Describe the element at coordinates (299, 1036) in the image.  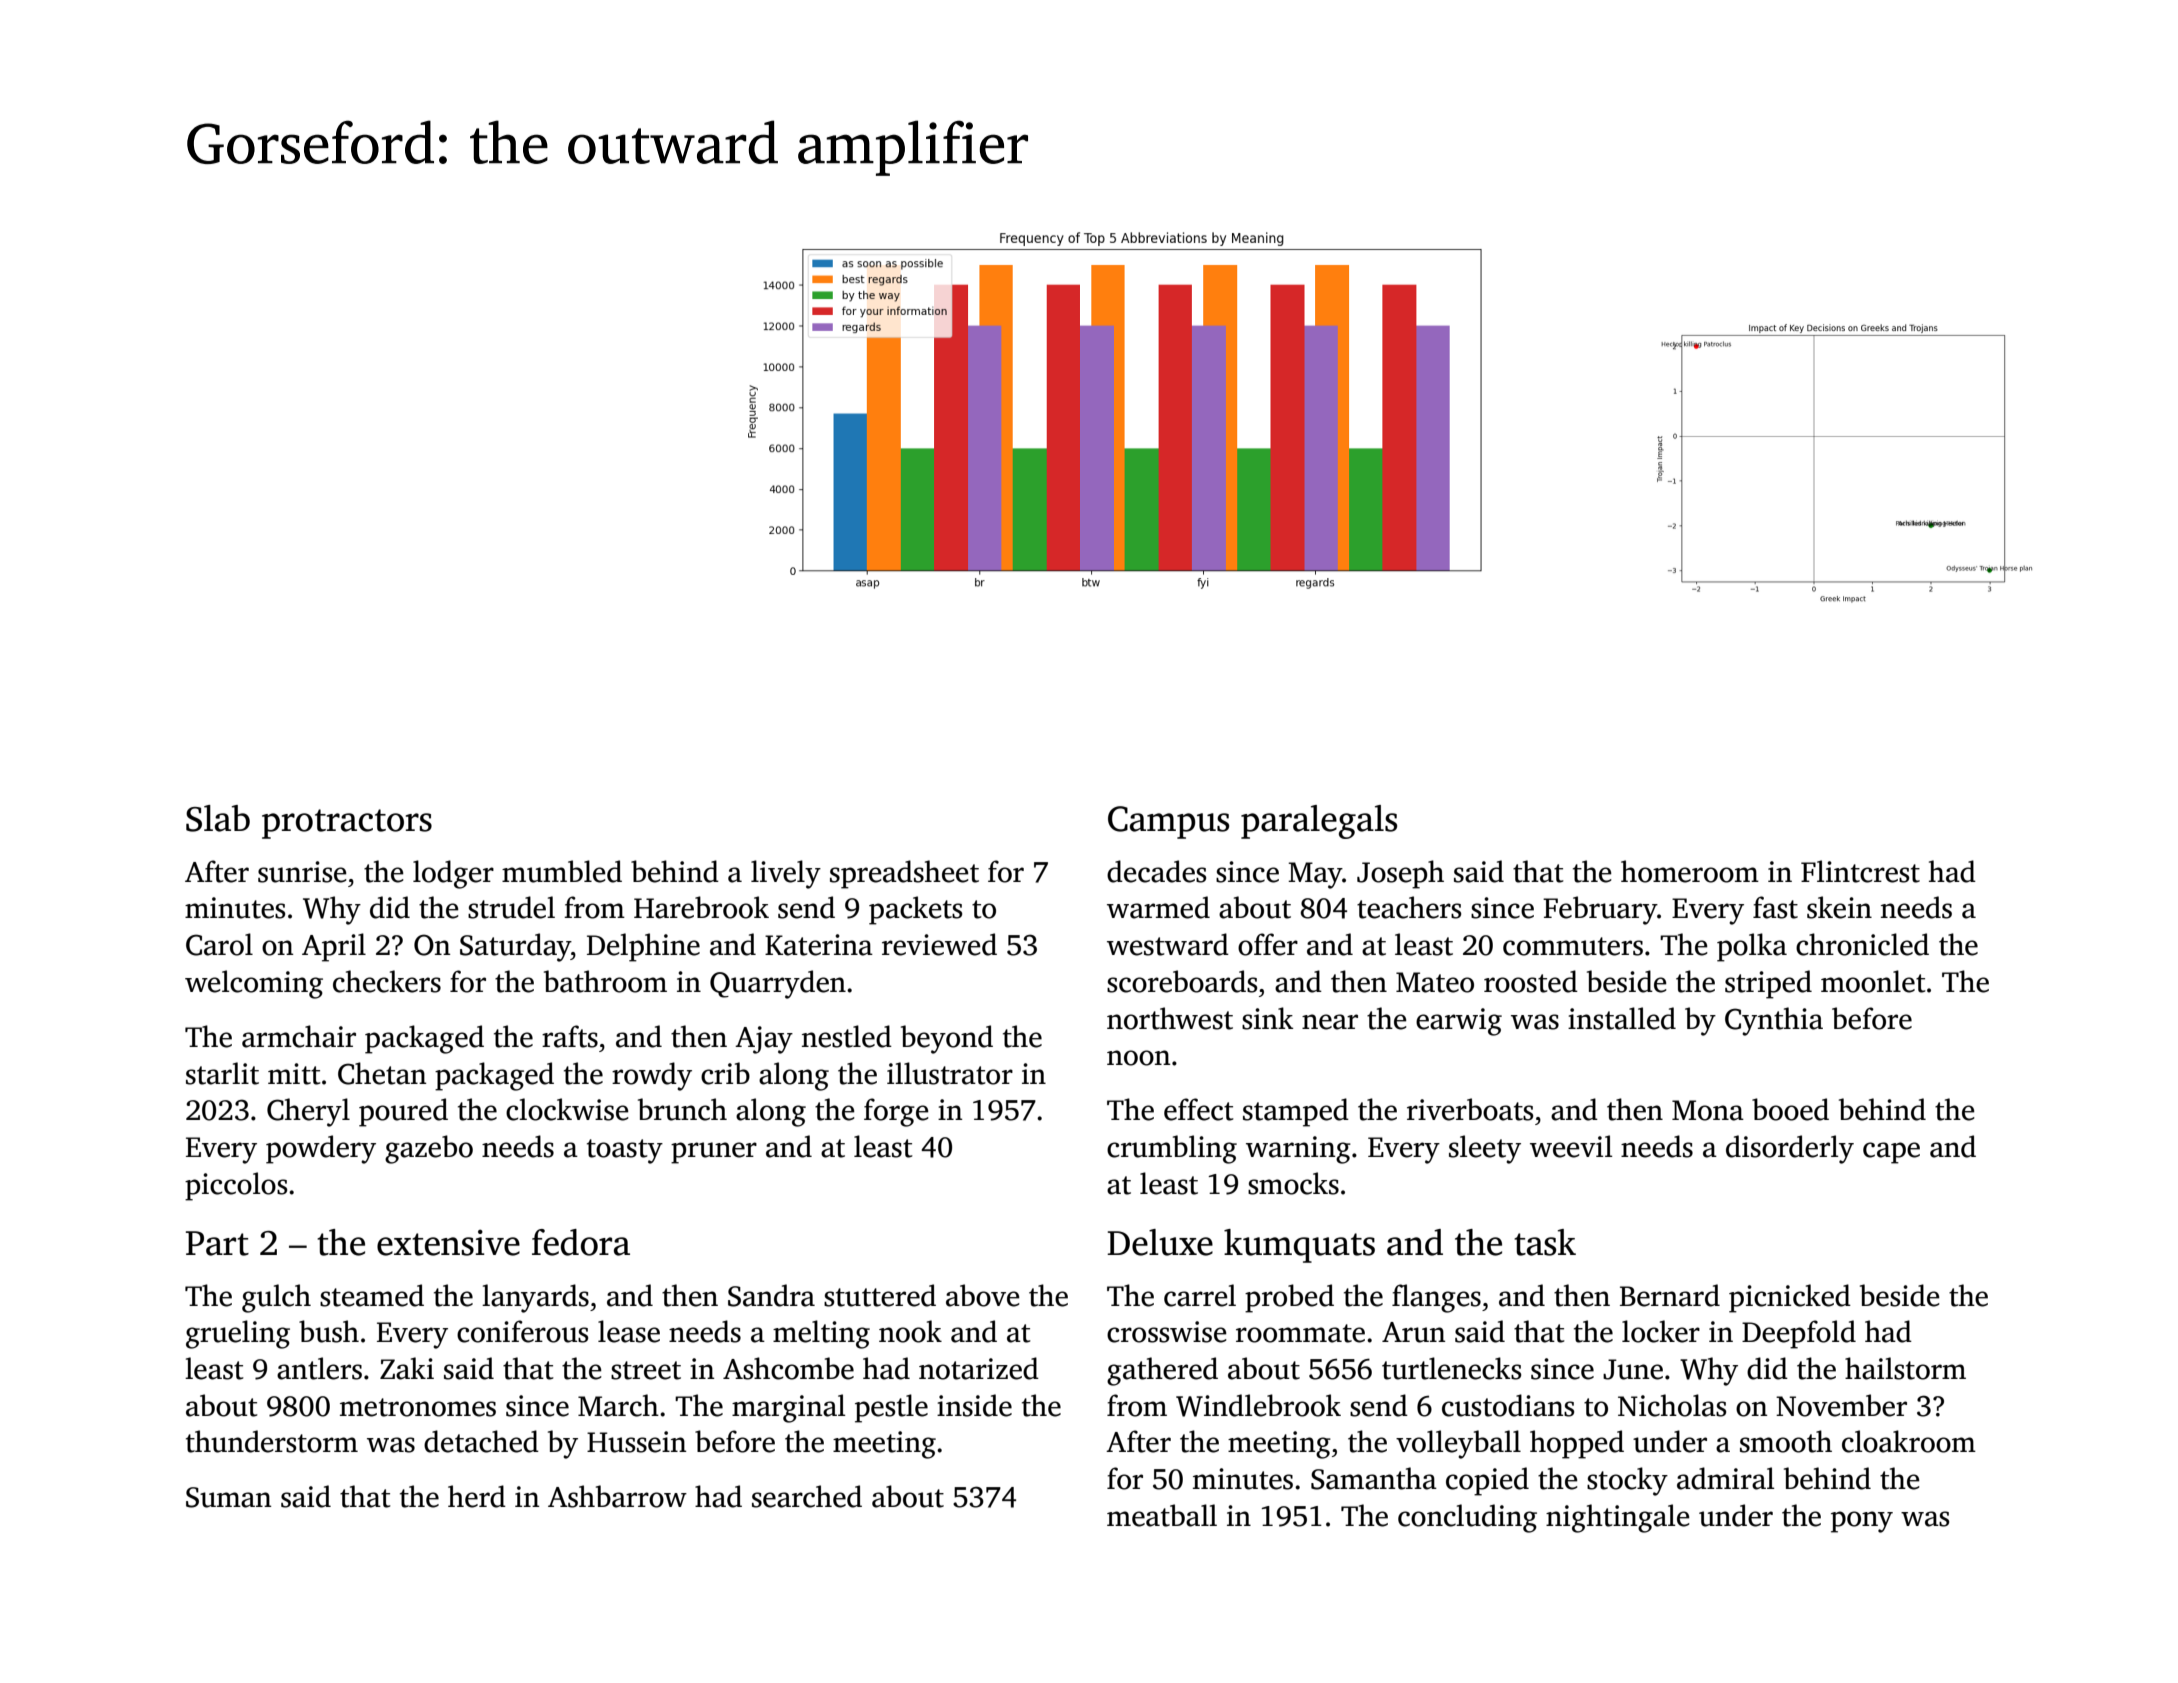
I see `armchair` at that location.
